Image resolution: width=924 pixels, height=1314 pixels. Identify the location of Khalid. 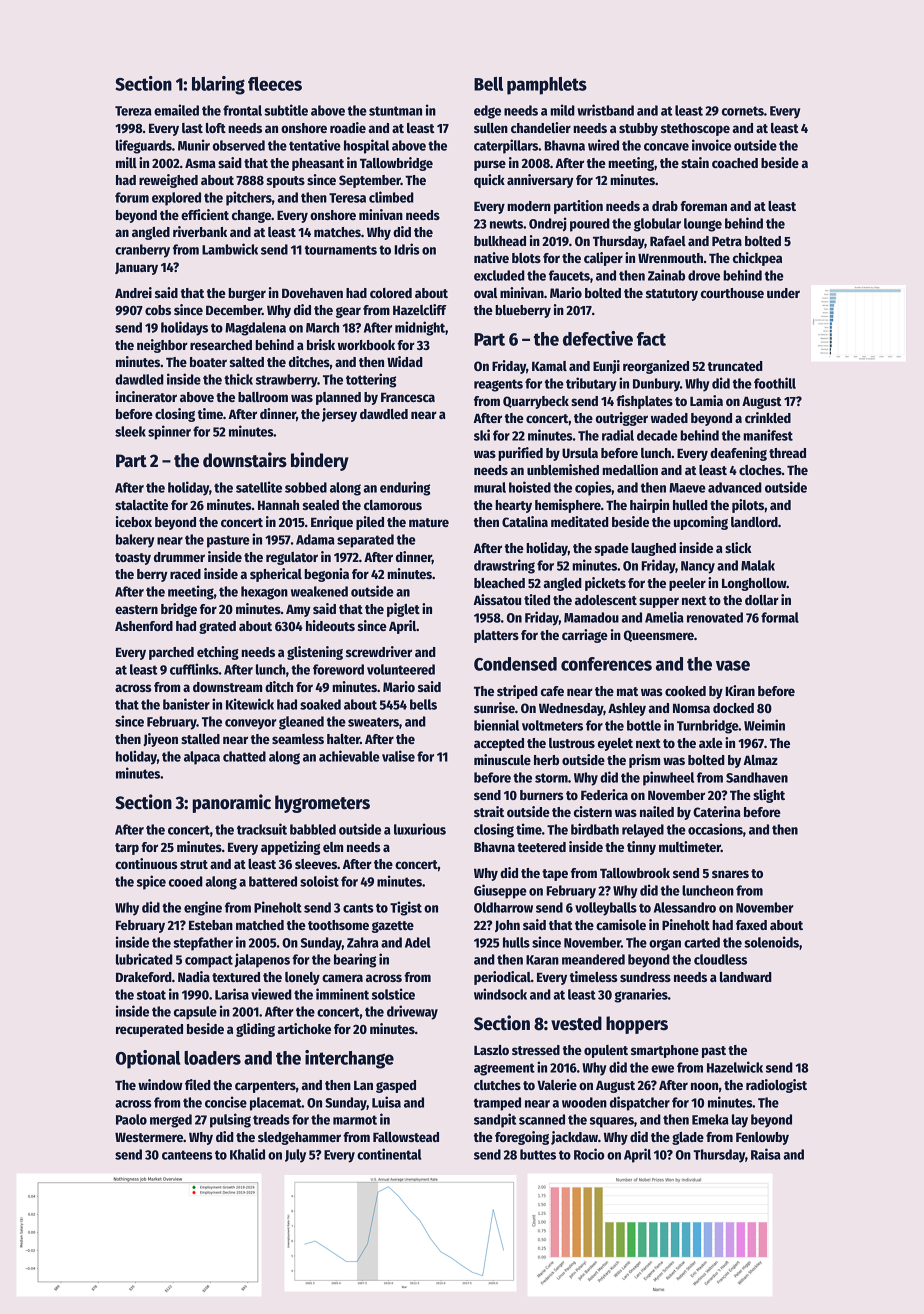
(247, 1154).
